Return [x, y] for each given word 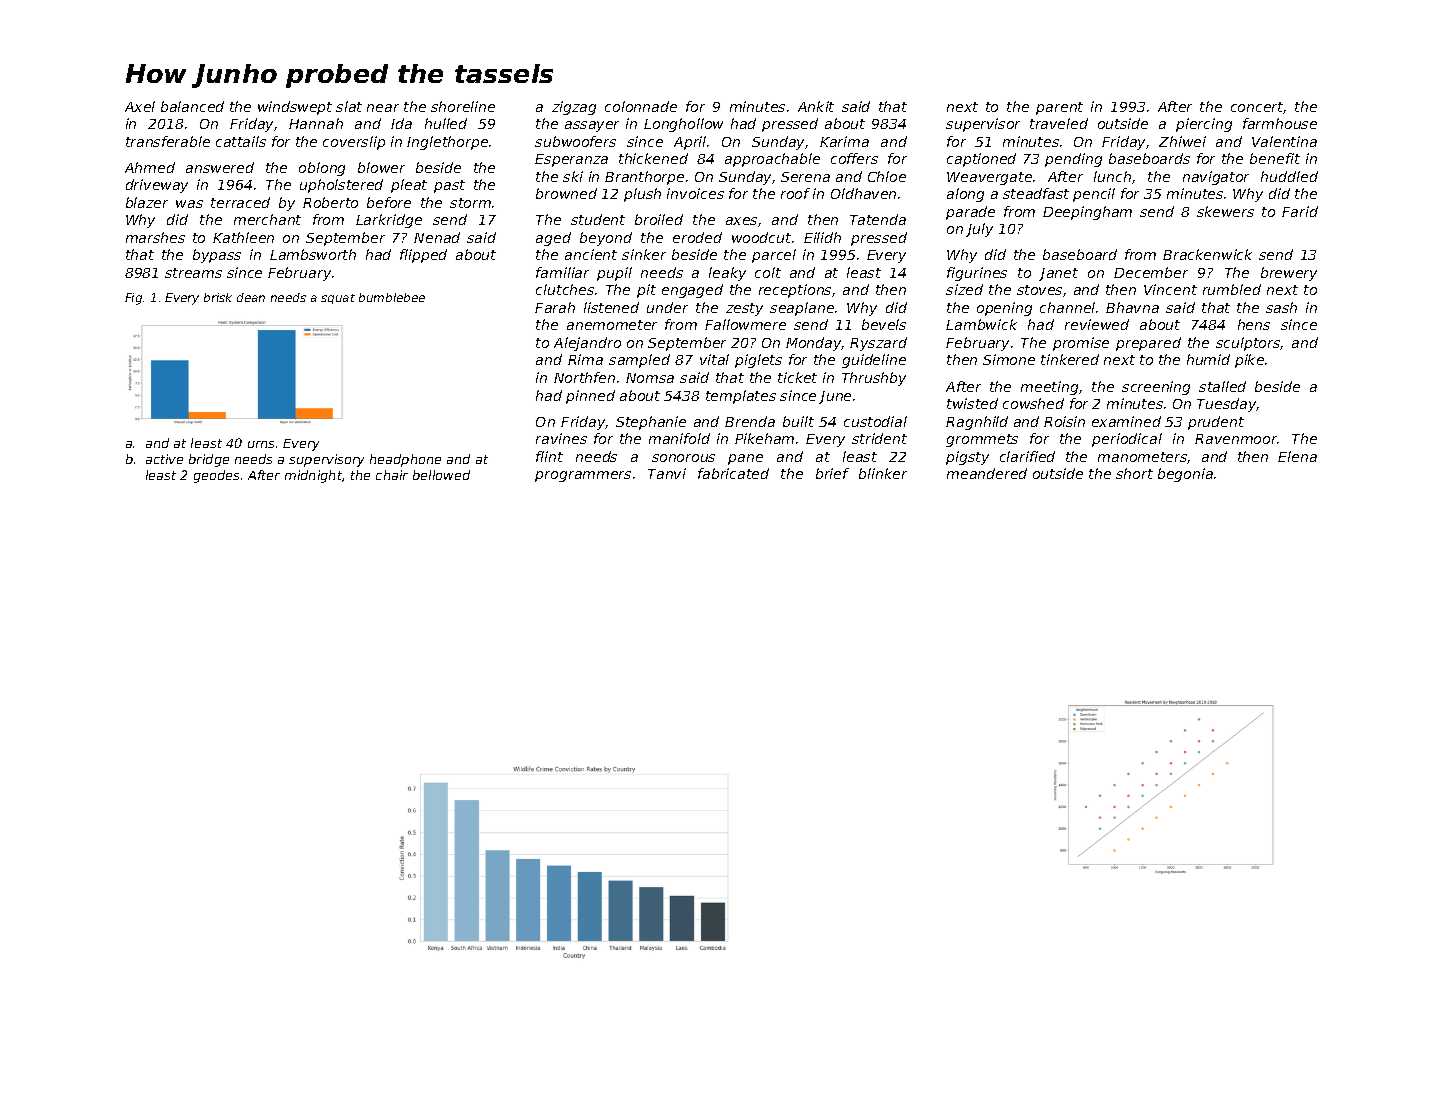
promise [1081, 344]
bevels [884, 324]
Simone [1009, 359]
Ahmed [150, 167]
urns [261, 444]
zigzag [574, 108]
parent [1059, 108]
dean [251, 297]
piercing [1204, 125]
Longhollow [683, 125]
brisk [218, 297]
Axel [140, 106]
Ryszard [878, 344]
